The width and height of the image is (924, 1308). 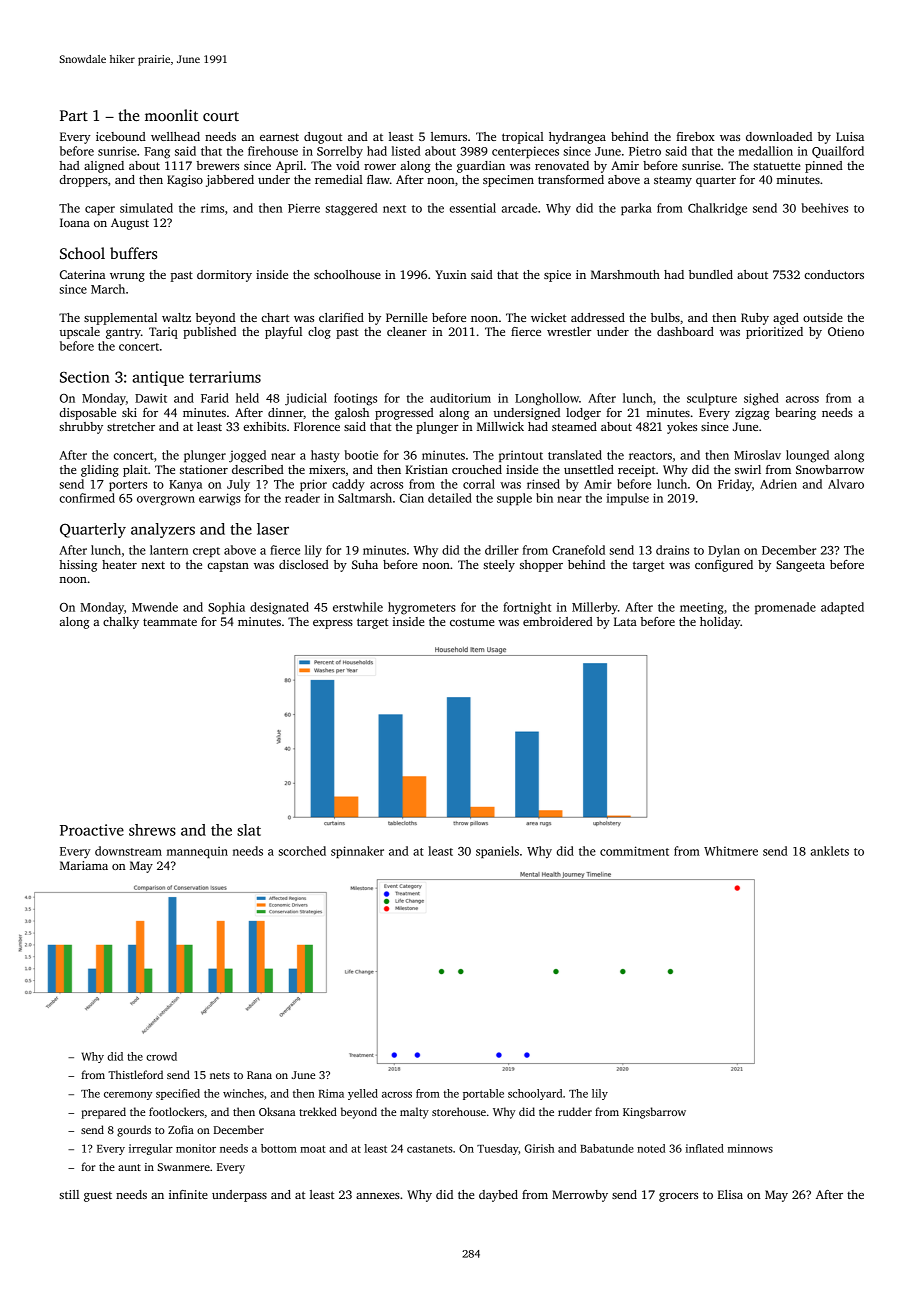 What do you see at coordinates (351, 209) in the image?
I see `staggered` at bounding box center [351, 209].
